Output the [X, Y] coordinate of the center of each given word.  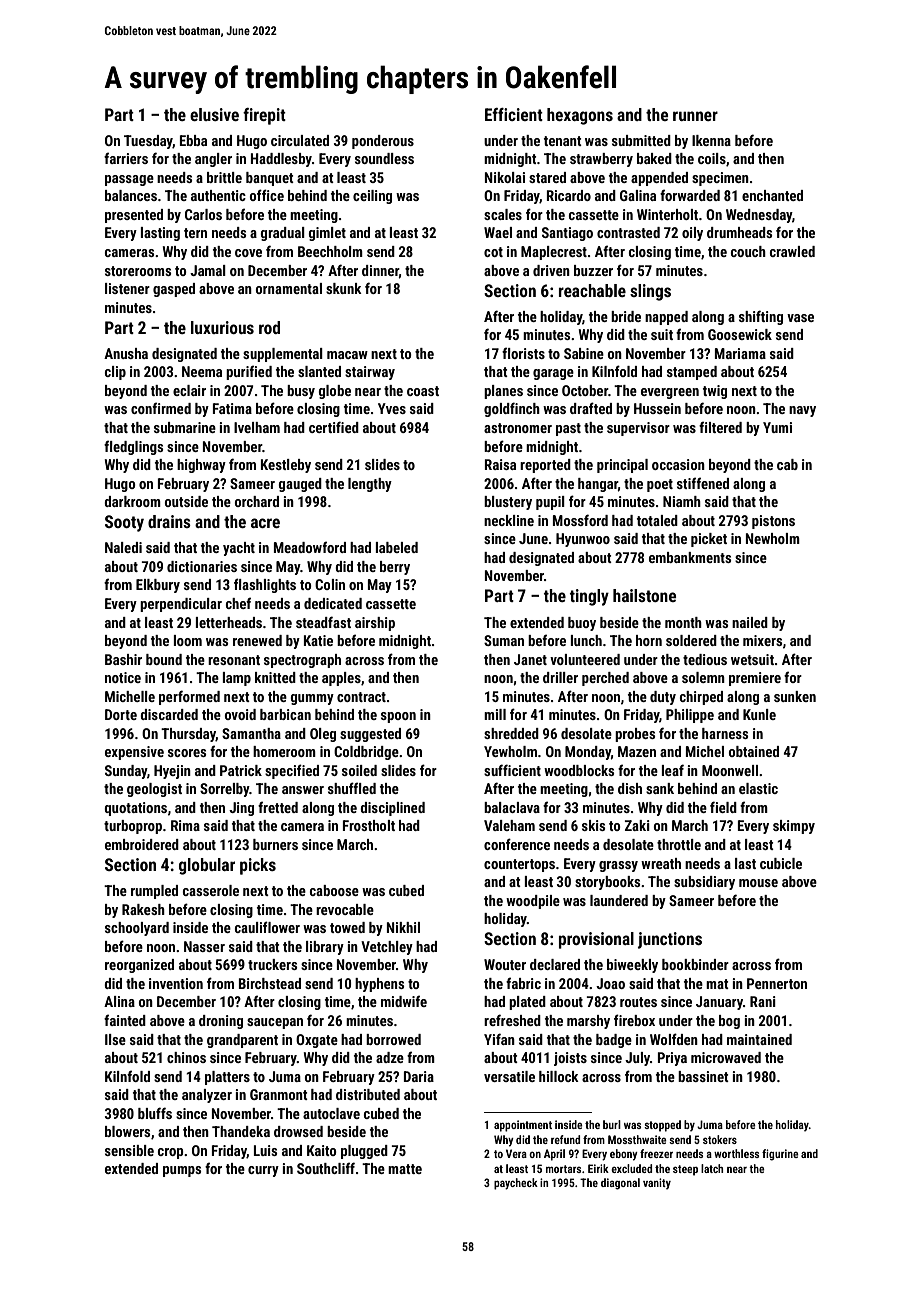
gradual [282, 234]
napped [666, 318]
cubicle [781, 863]
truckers [272, 964]
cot [493, 252]
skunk [344, 288]
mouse [758, 883]
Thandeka [241, 1131]
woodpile [533, 902]
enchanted [772, 195]
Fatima [232, 408]
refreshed [512, 1020]
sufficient [512, 770]
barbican [285, 714]
